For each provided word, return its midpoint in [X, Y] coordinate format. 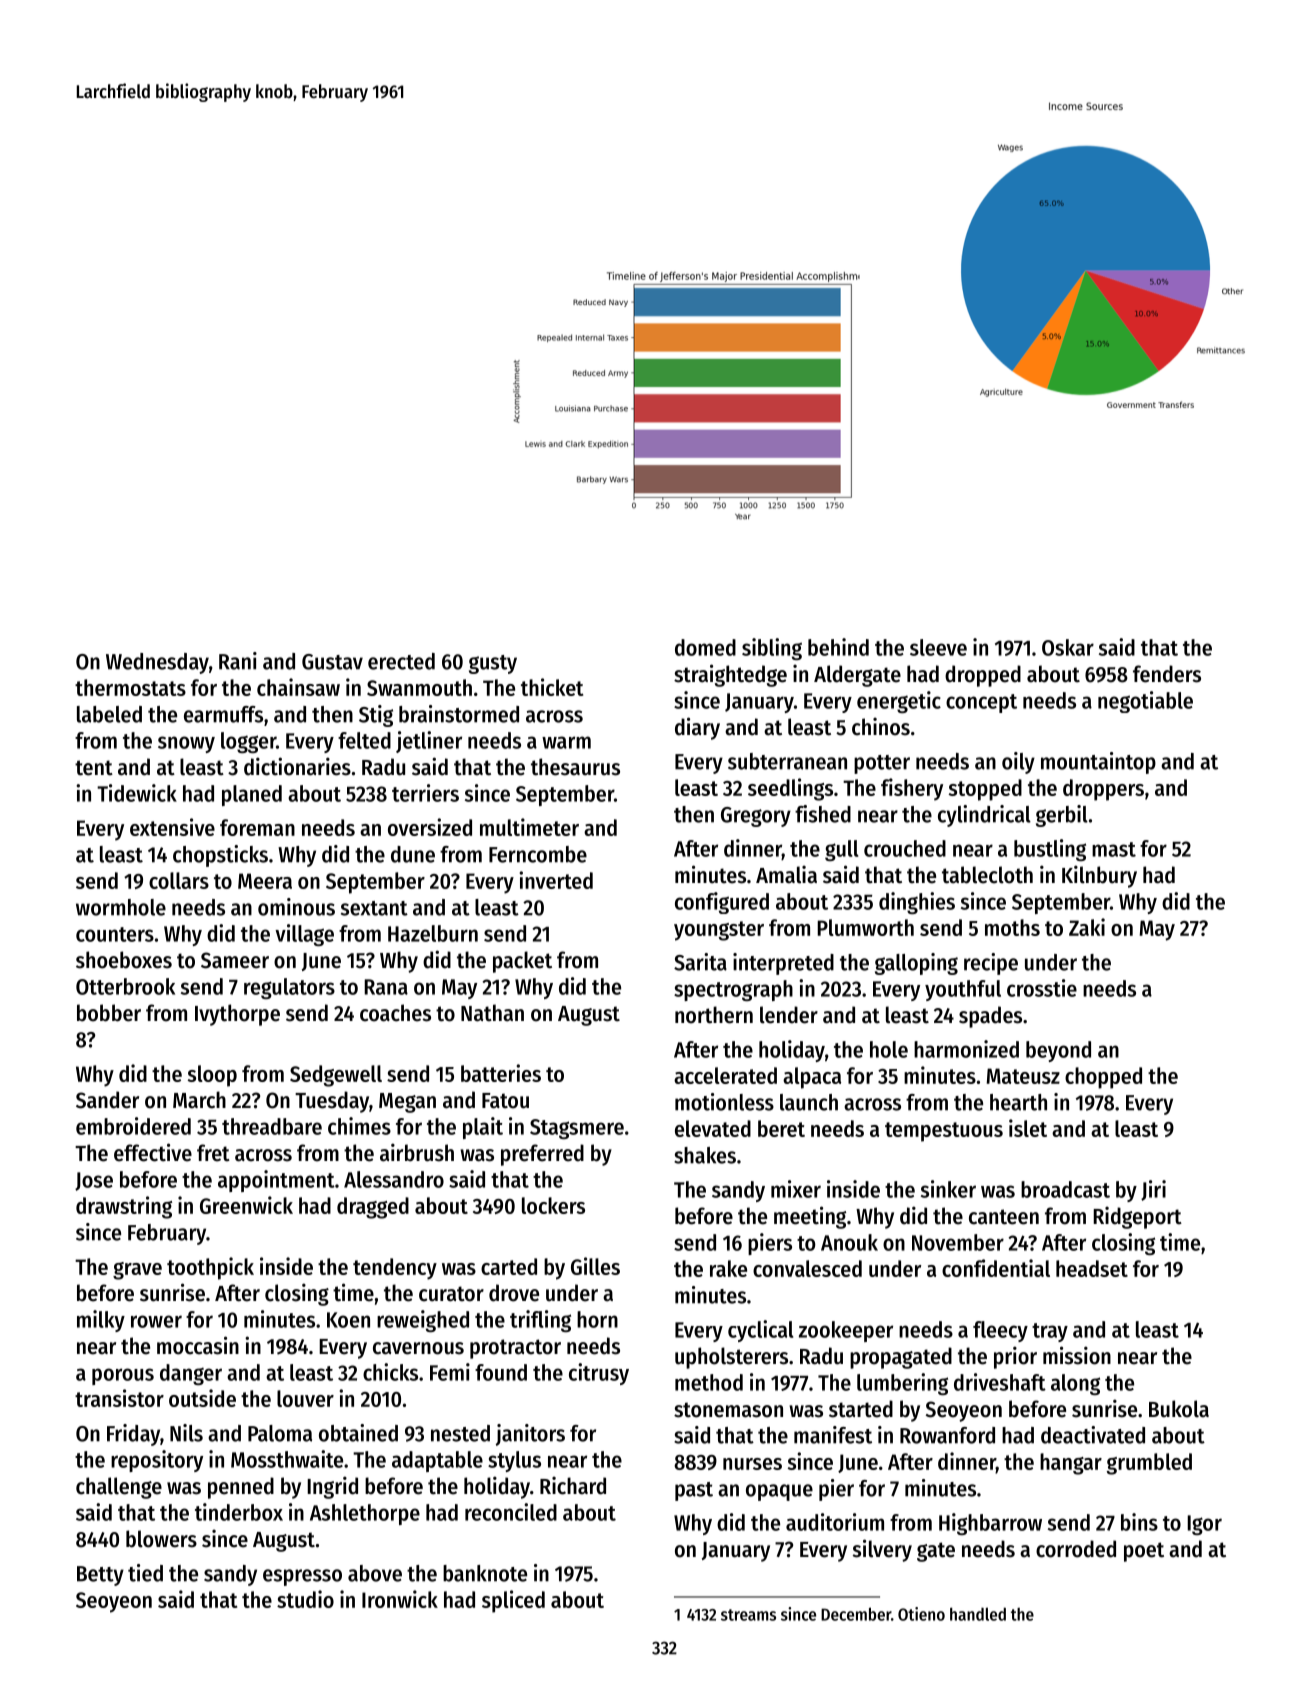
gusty [493, 664]
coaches [395, 1013]
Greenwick [246, 1205]
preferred [542, 1155]
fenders [1167, 674]
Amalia [786, 874]
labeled [109, 714]
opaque [779, 1492]
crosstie [1042, 988]
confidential [996, 1268]
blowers [161, 1539]
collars [179, 880]
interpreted [783, 964]
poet [1144, 1552]
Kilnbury [1099, 876]
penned [241, 1488]
